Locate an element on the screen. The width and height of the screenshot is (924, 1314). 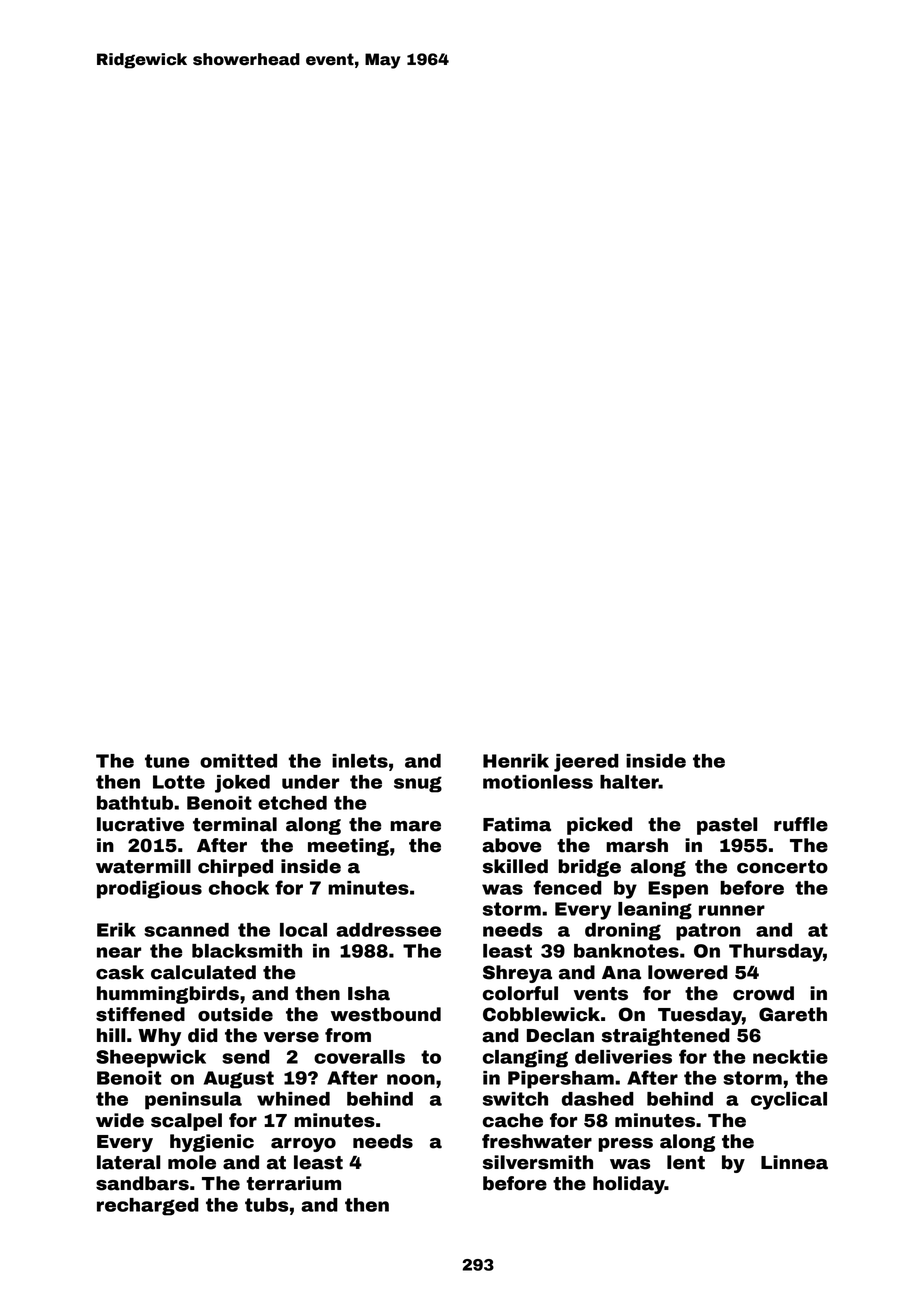
colorful is located at coordinates (520, 993).
